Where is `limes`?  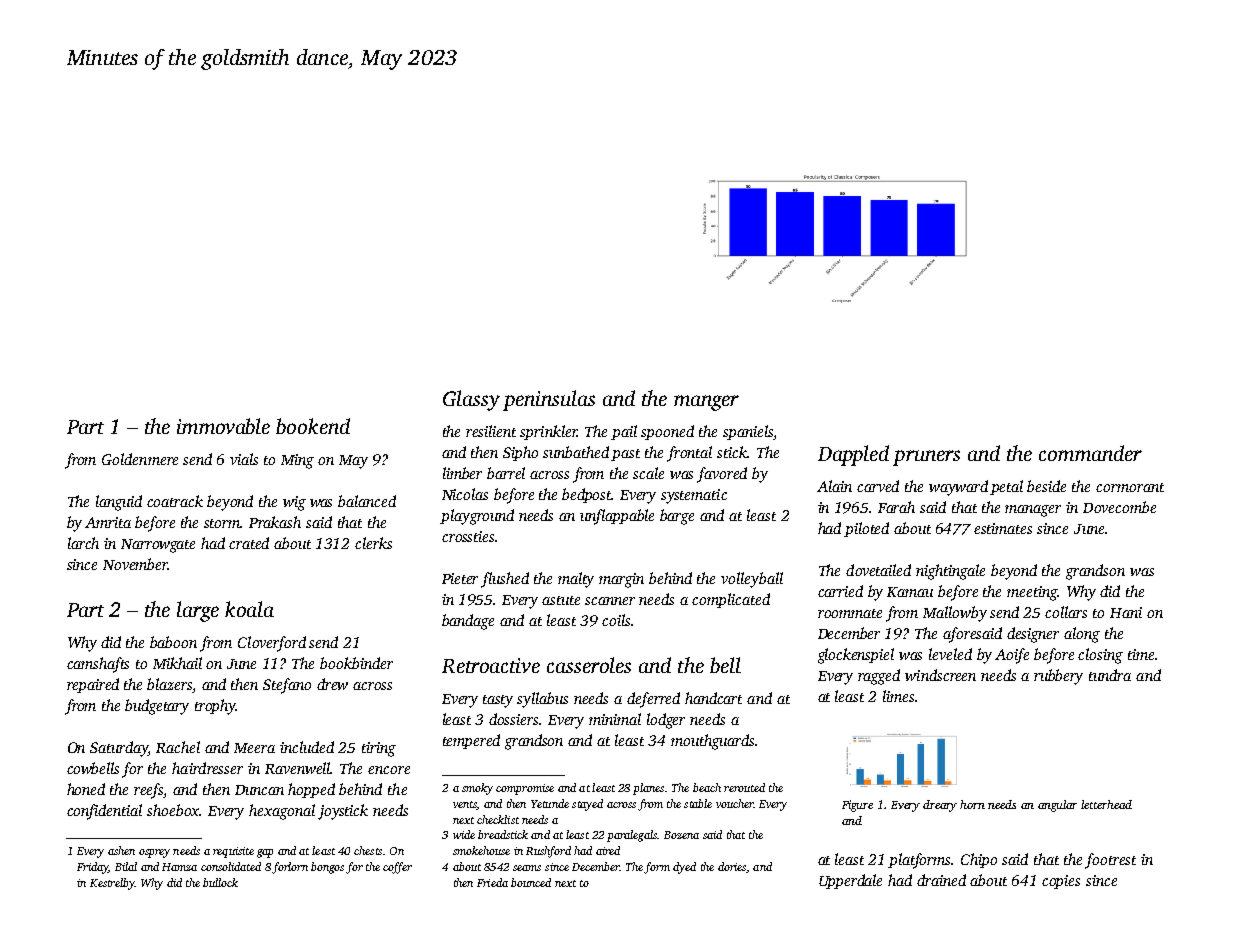
limes is located at coordinates (898, 696).
